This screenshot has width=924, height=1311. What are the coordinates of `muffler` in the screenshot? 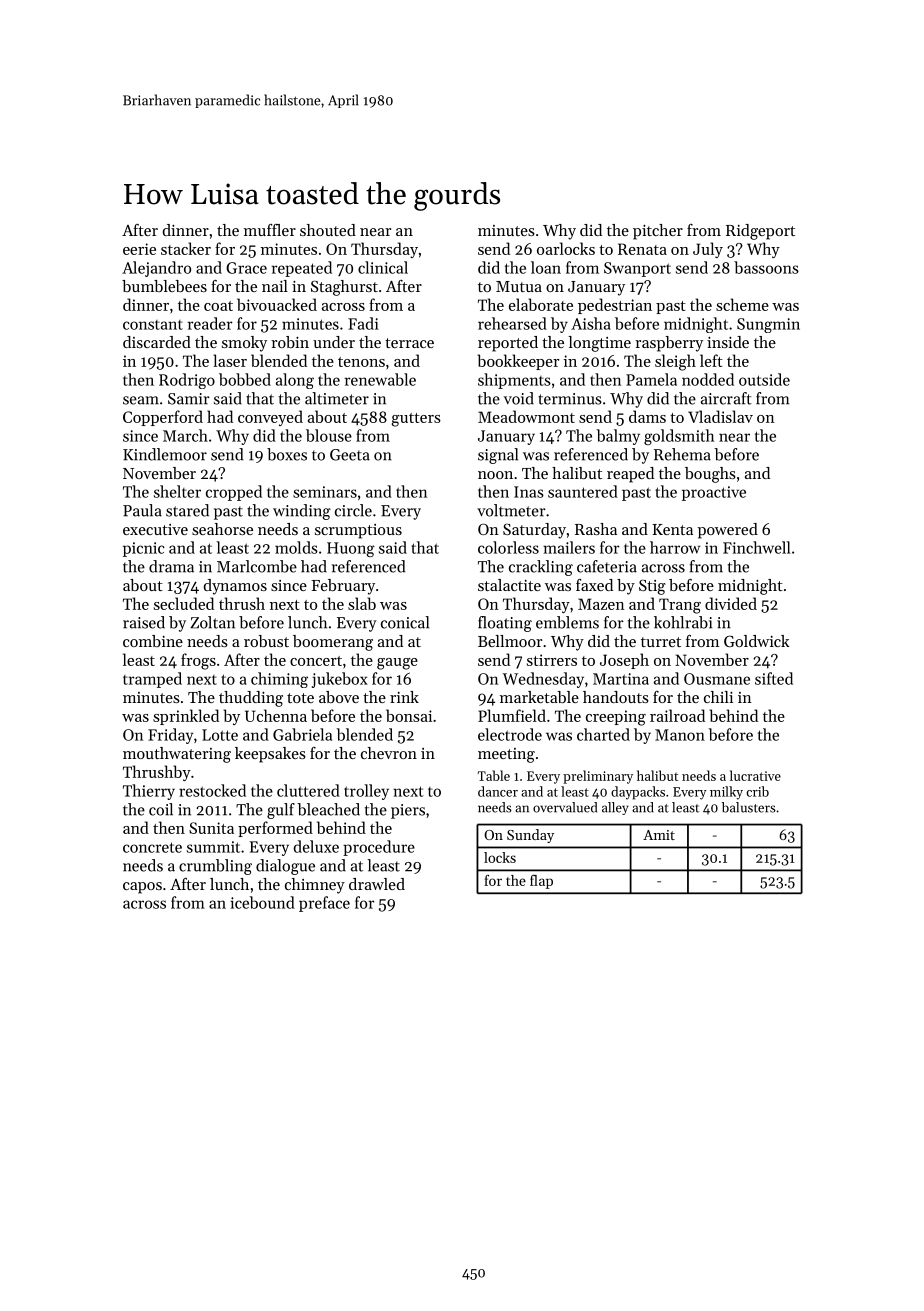 It's located at (270, 230).
